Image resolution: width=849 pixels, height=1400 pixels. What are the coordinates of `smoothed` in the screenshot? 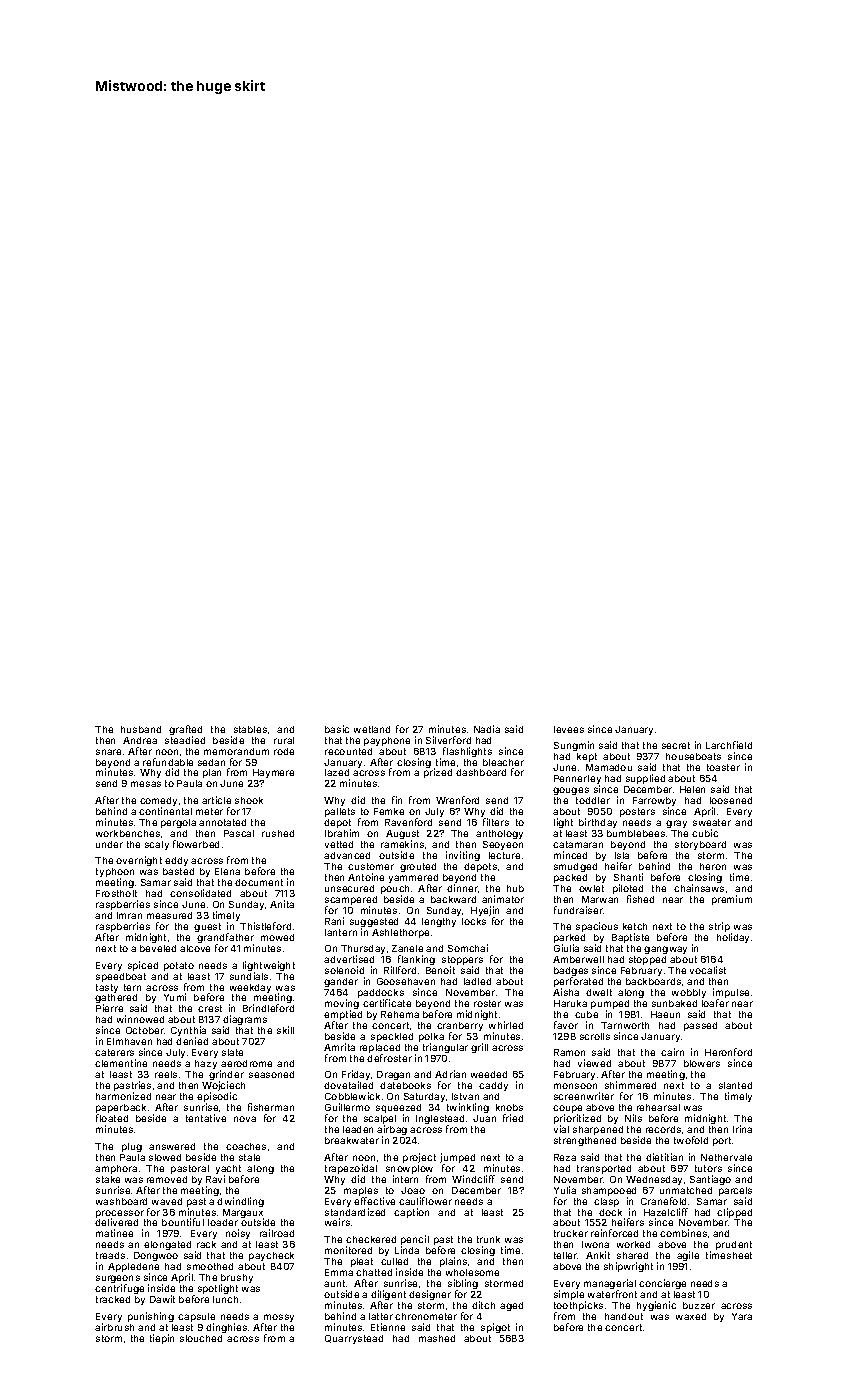 It's located at (210, 1266).
